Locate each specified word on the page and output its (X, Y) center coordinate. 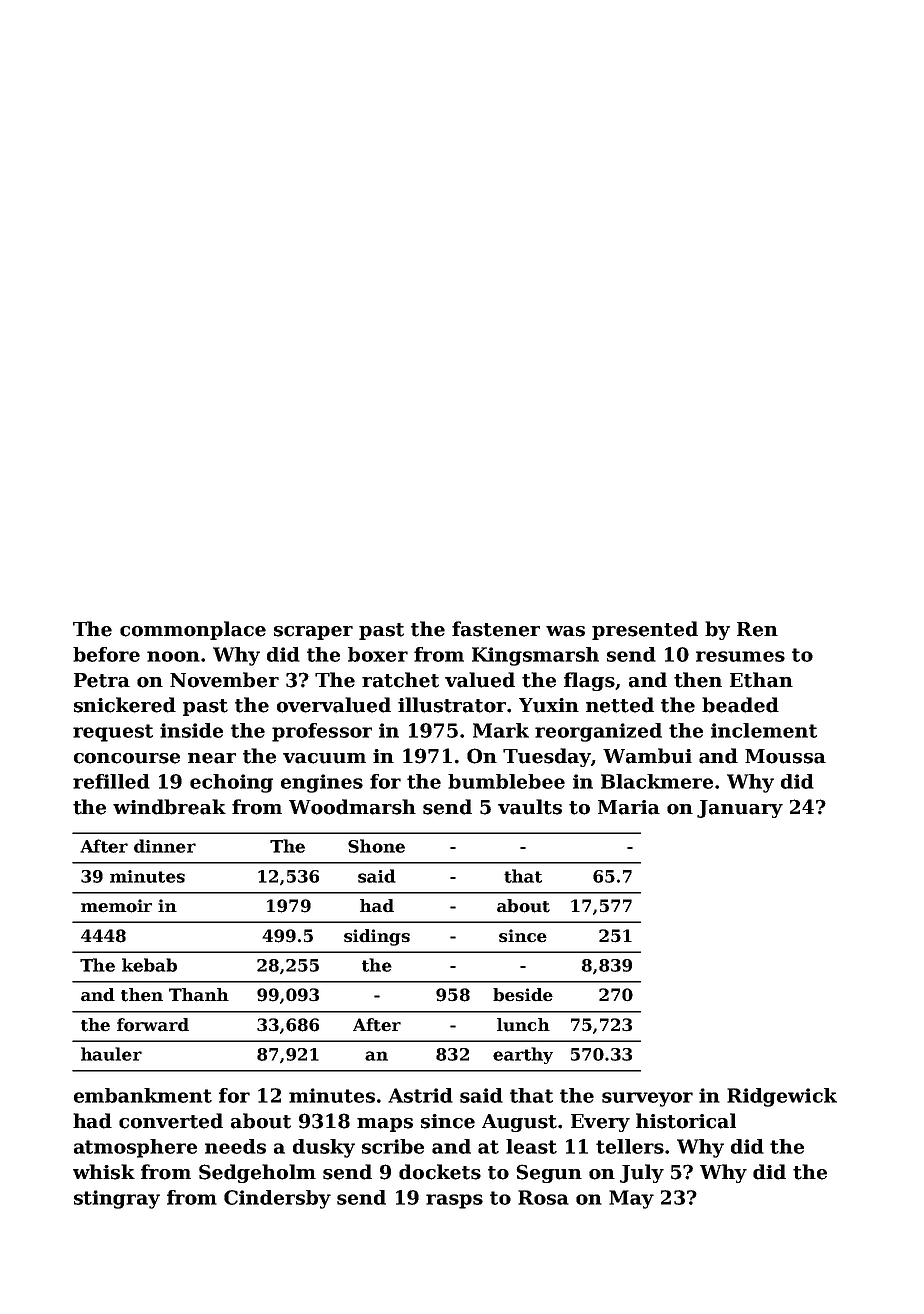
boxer (378, 654)
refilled (111, 781)
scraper (313, 633)
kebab (149, 965)
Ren (757, 629)
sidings (377, 937)
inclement (764, 730)
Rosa (543, 1197)
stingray (117, 1199)
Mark (501, 730)
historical (686, 1121)
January (740, 809)
